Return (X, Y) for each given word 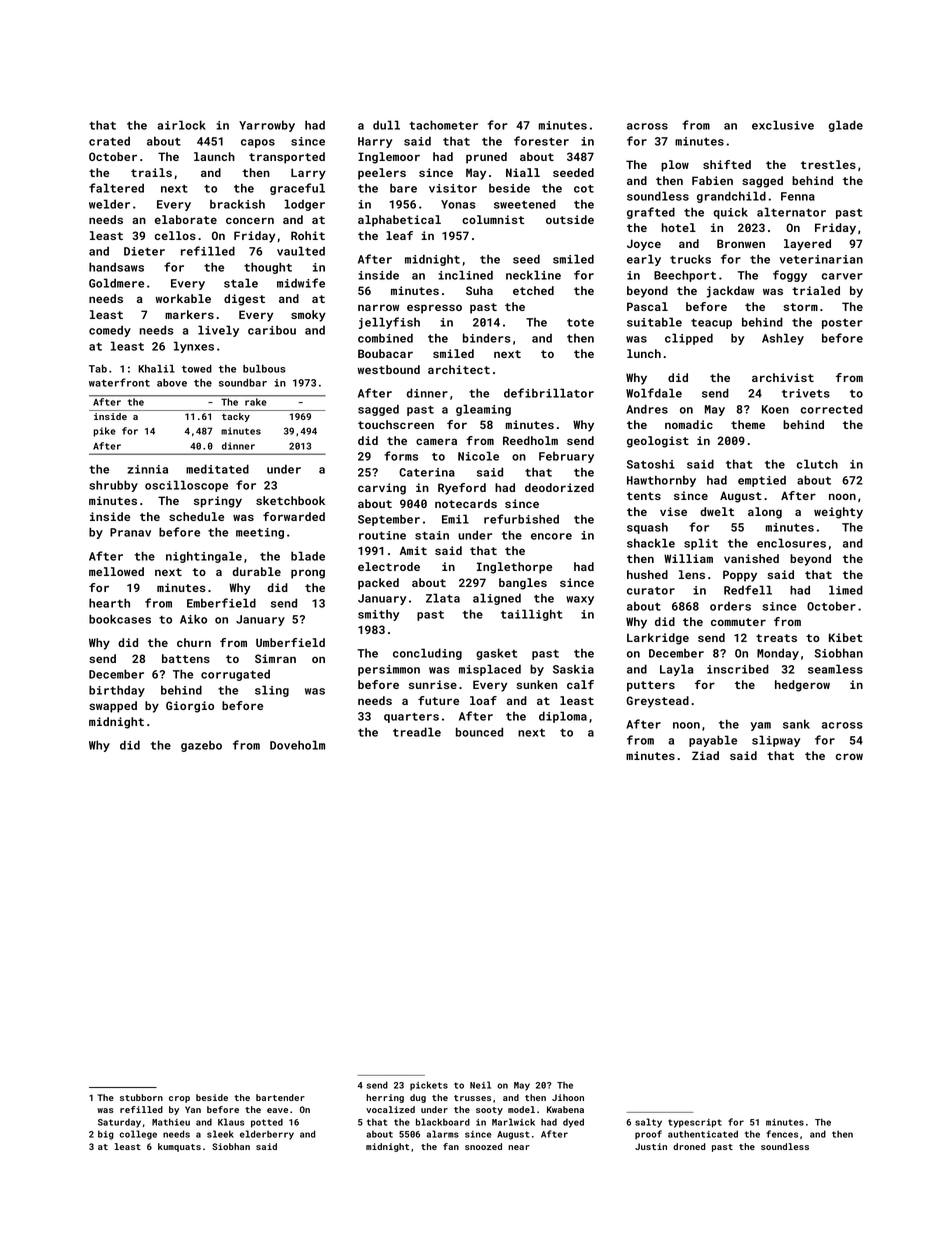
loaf (483, 700)
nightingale (204, 557)
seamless (835, 669)
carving (382, 489)
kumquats (179, 1147)
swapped (113, 707)
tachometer (443, 125)
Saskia (573, 669)
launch (214, 156)
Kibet (846, 637)
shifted (727, 164)
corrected (832, 409)
